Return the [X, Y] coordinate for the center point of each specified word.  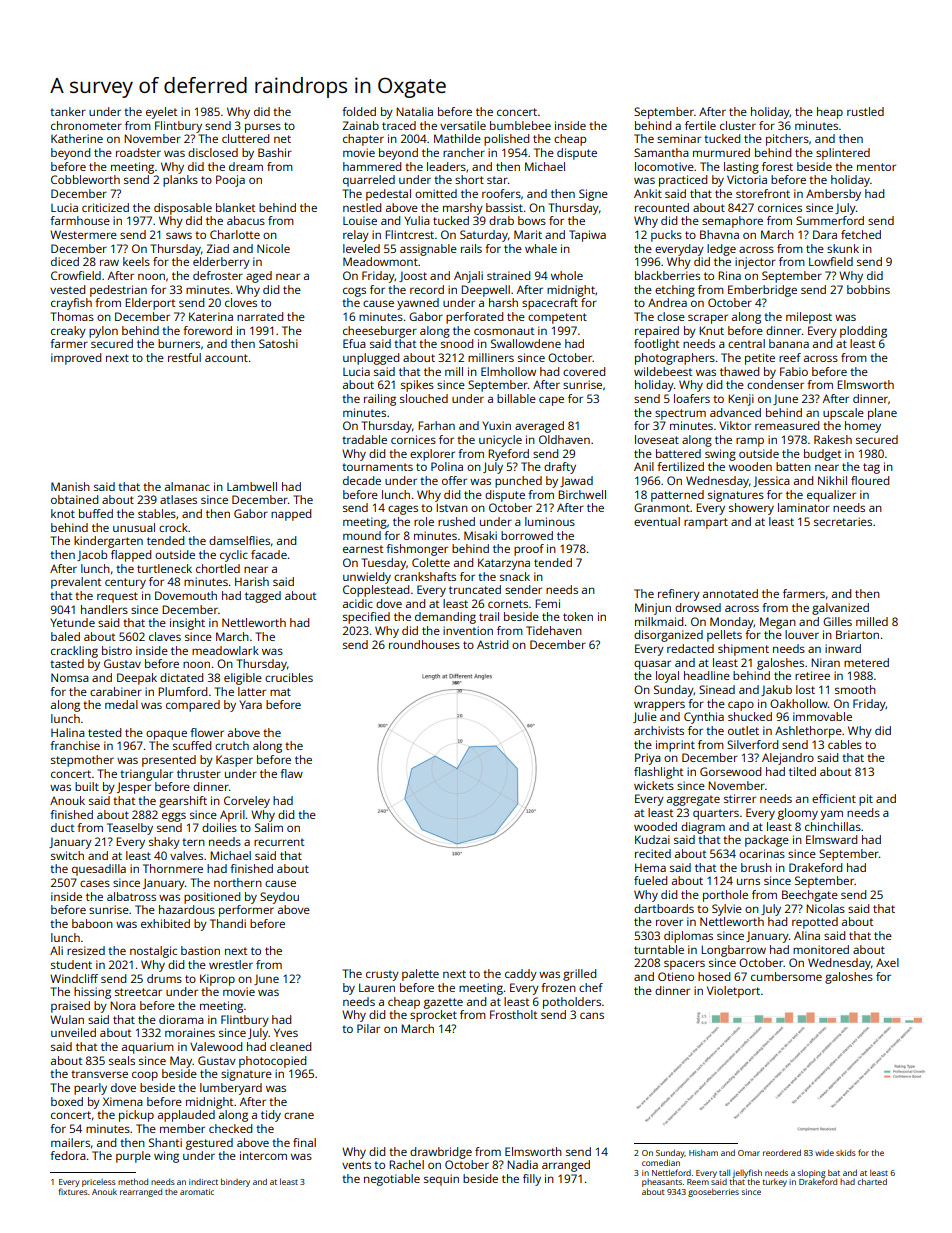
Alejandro [788, 759]
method [133, 1181]
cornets [508, 604]
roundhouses [424, 644]
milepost [809, 318]
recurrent [279, 842]
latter [252, 691]
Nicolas [825, 908]
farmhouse [80, 220]
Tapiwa [587, 236]
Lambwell [252, 486]
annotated [730, 593]
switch [67, 855]
